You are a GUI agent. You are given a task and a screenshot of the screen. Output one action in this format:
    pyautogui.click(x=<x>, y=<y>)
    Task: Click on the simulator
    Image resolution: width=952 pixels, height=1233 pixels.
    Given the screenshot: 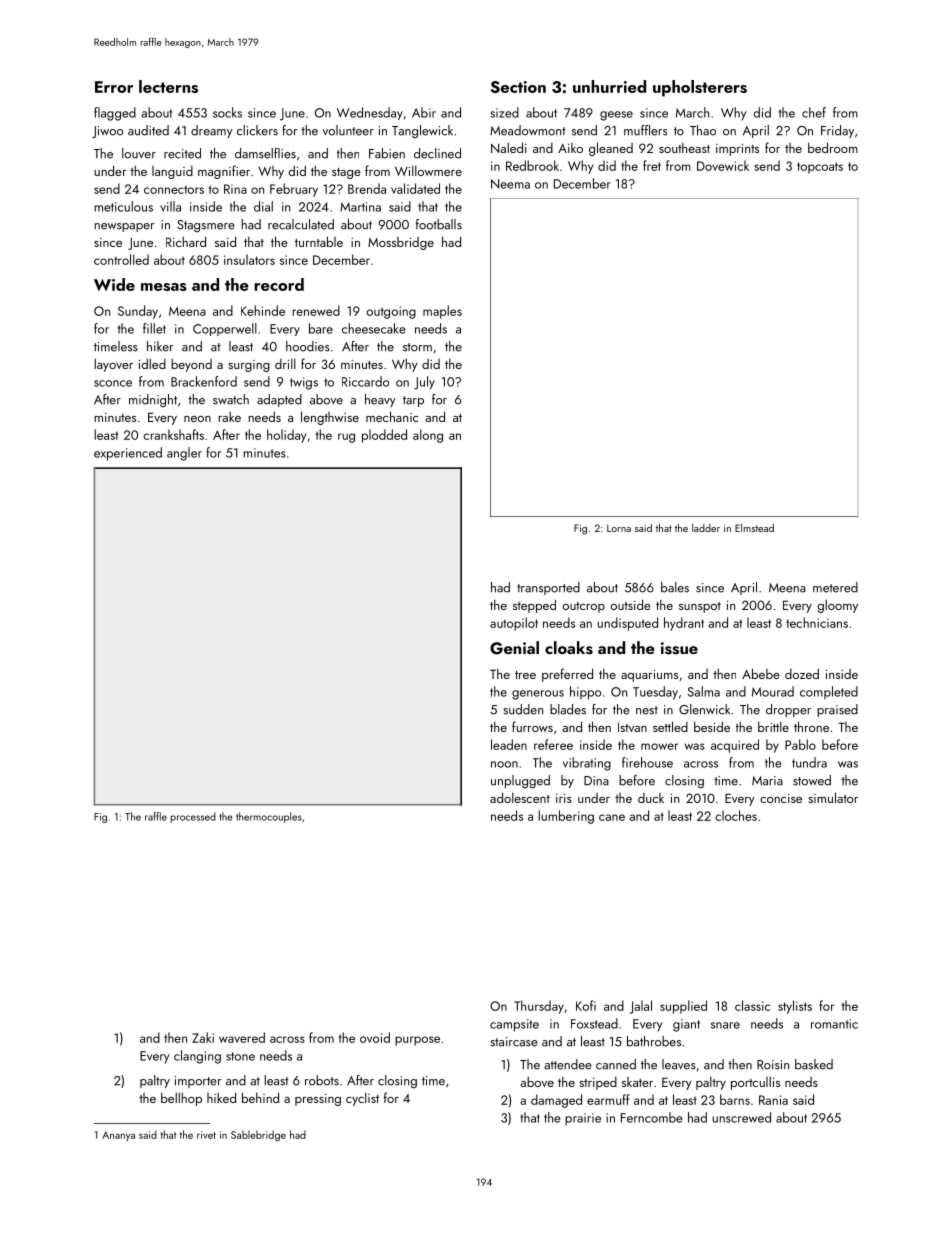 What is the action you would take?
    pyautogui.click(x=833, y=797)
